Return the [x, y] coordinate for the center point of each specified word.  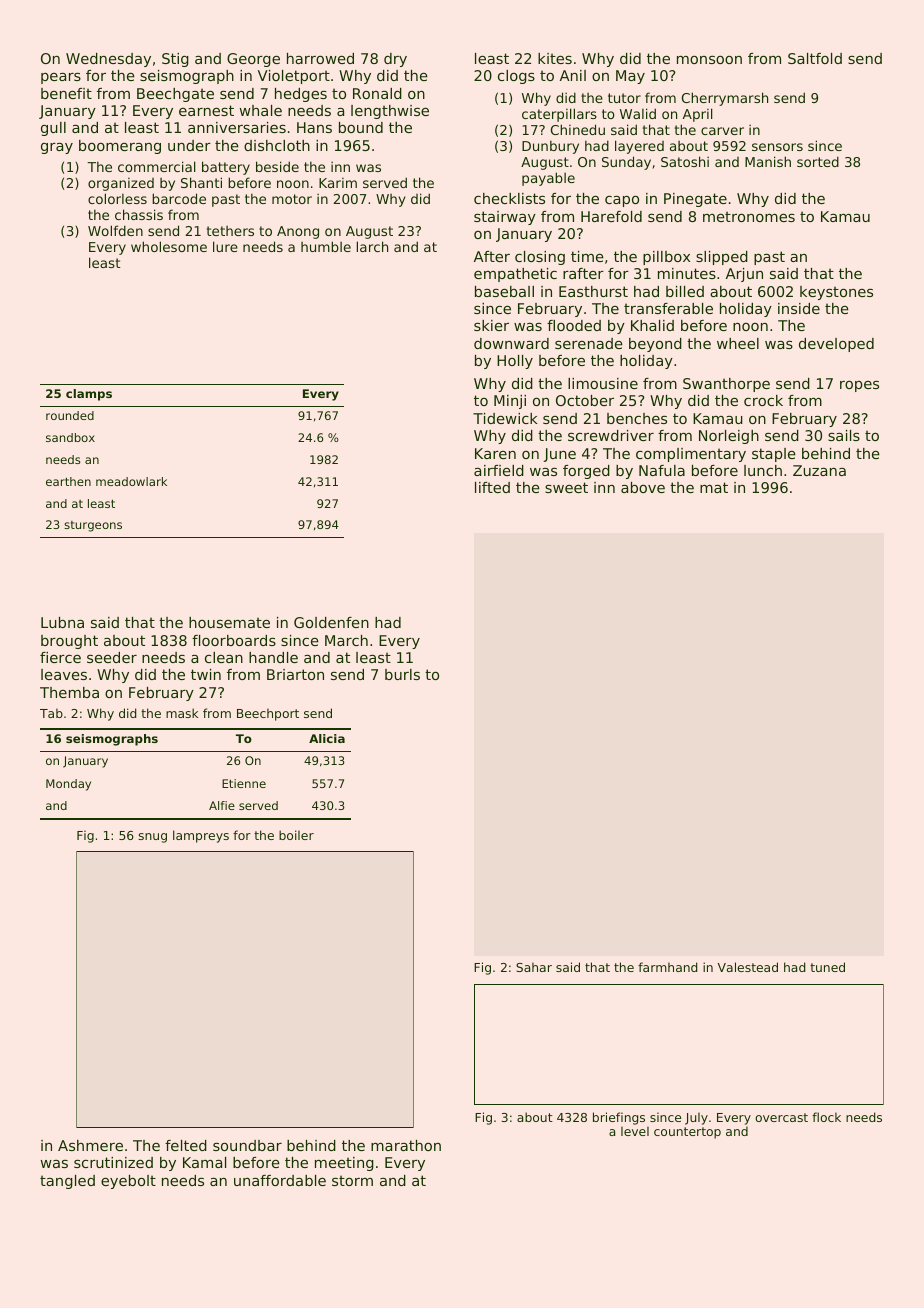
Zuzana [819, 470]
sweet [566, 487]
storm [352, 1180]
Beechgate [175, 95]
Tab [51, 713]
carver [722, 131]
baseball [504, 291]
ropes [859, 386]
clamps [89, 395]
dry [395, 60]
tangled [67, 1182]
